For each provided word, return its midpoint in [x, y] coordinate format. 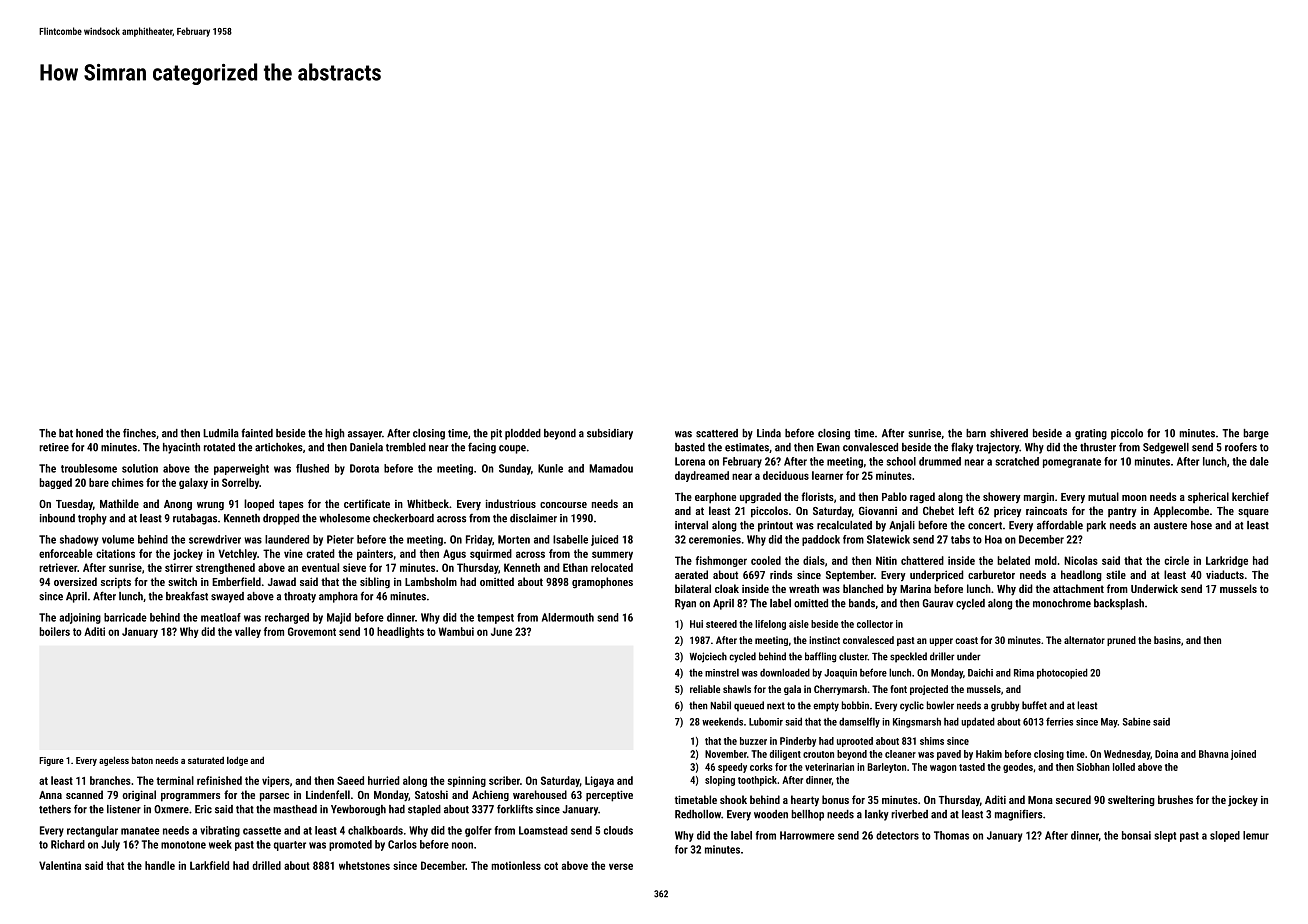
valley [248, 632]
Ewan [828, 447]
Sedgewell [1166, 448]
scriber [504, 780]
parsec [274, 797]
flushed [312, 468]
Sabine [1137, 722]
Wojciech [708, 657]
